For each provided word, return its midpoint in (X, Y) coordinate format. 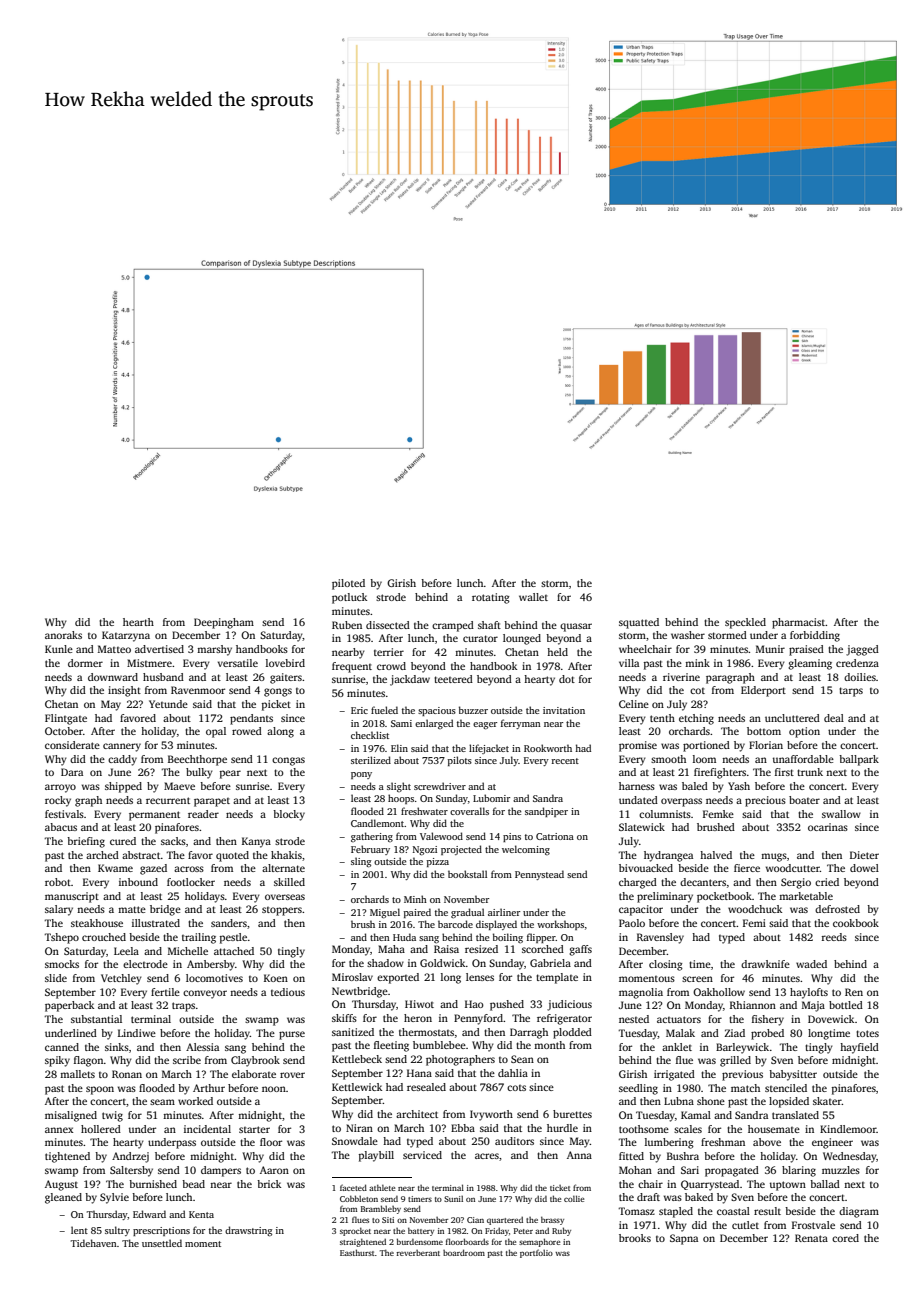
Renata (811, 1238)
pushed (507, 1005)
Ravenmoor (198, 690)
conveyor (205, 994)
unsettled (162, 1243)
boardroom (464, 1252)
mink (697, 663)
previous (742, 1075)
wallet (533, 597)
